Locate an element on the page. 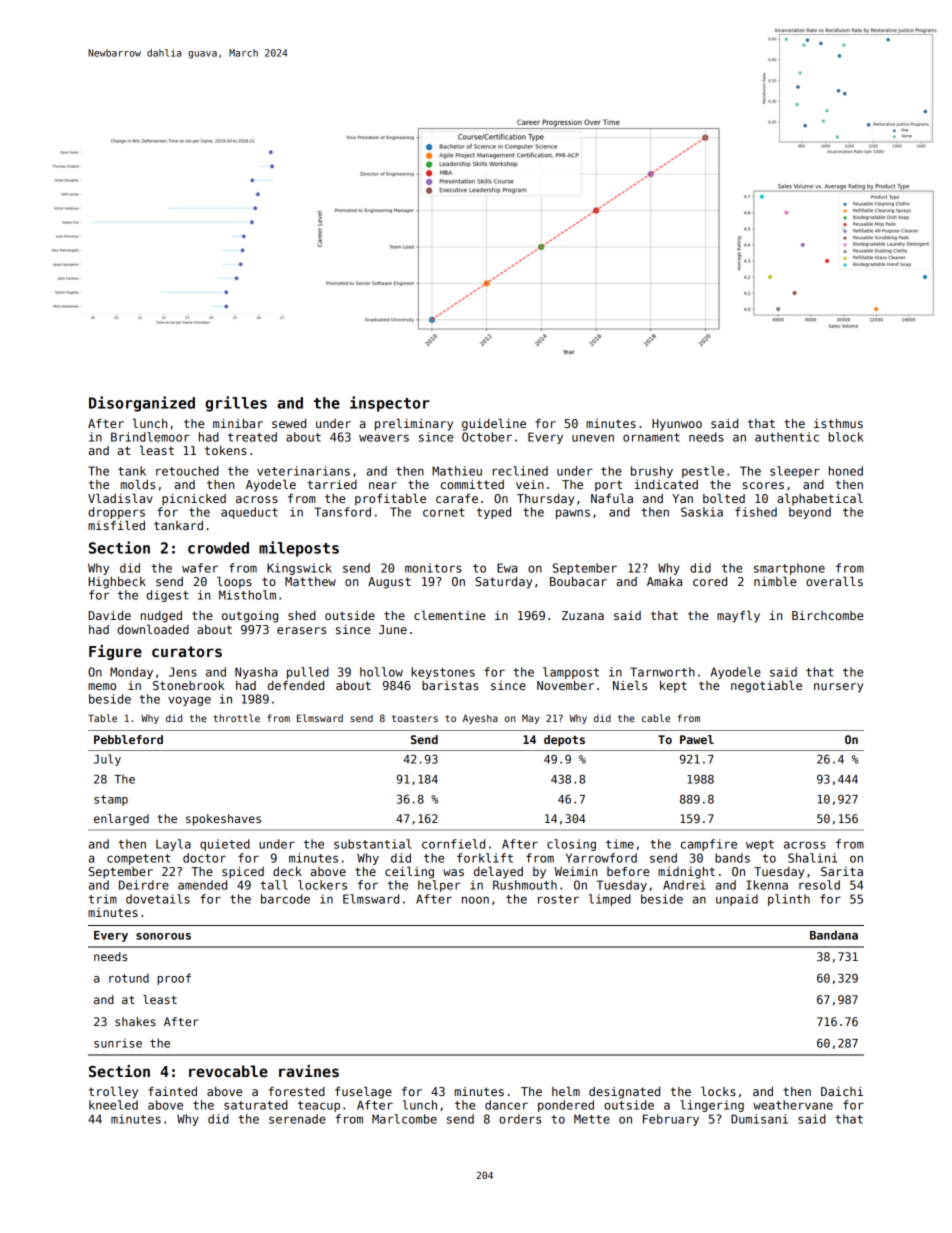 The image size is (952, 1233). competent is located at coordinates (139, 859).
